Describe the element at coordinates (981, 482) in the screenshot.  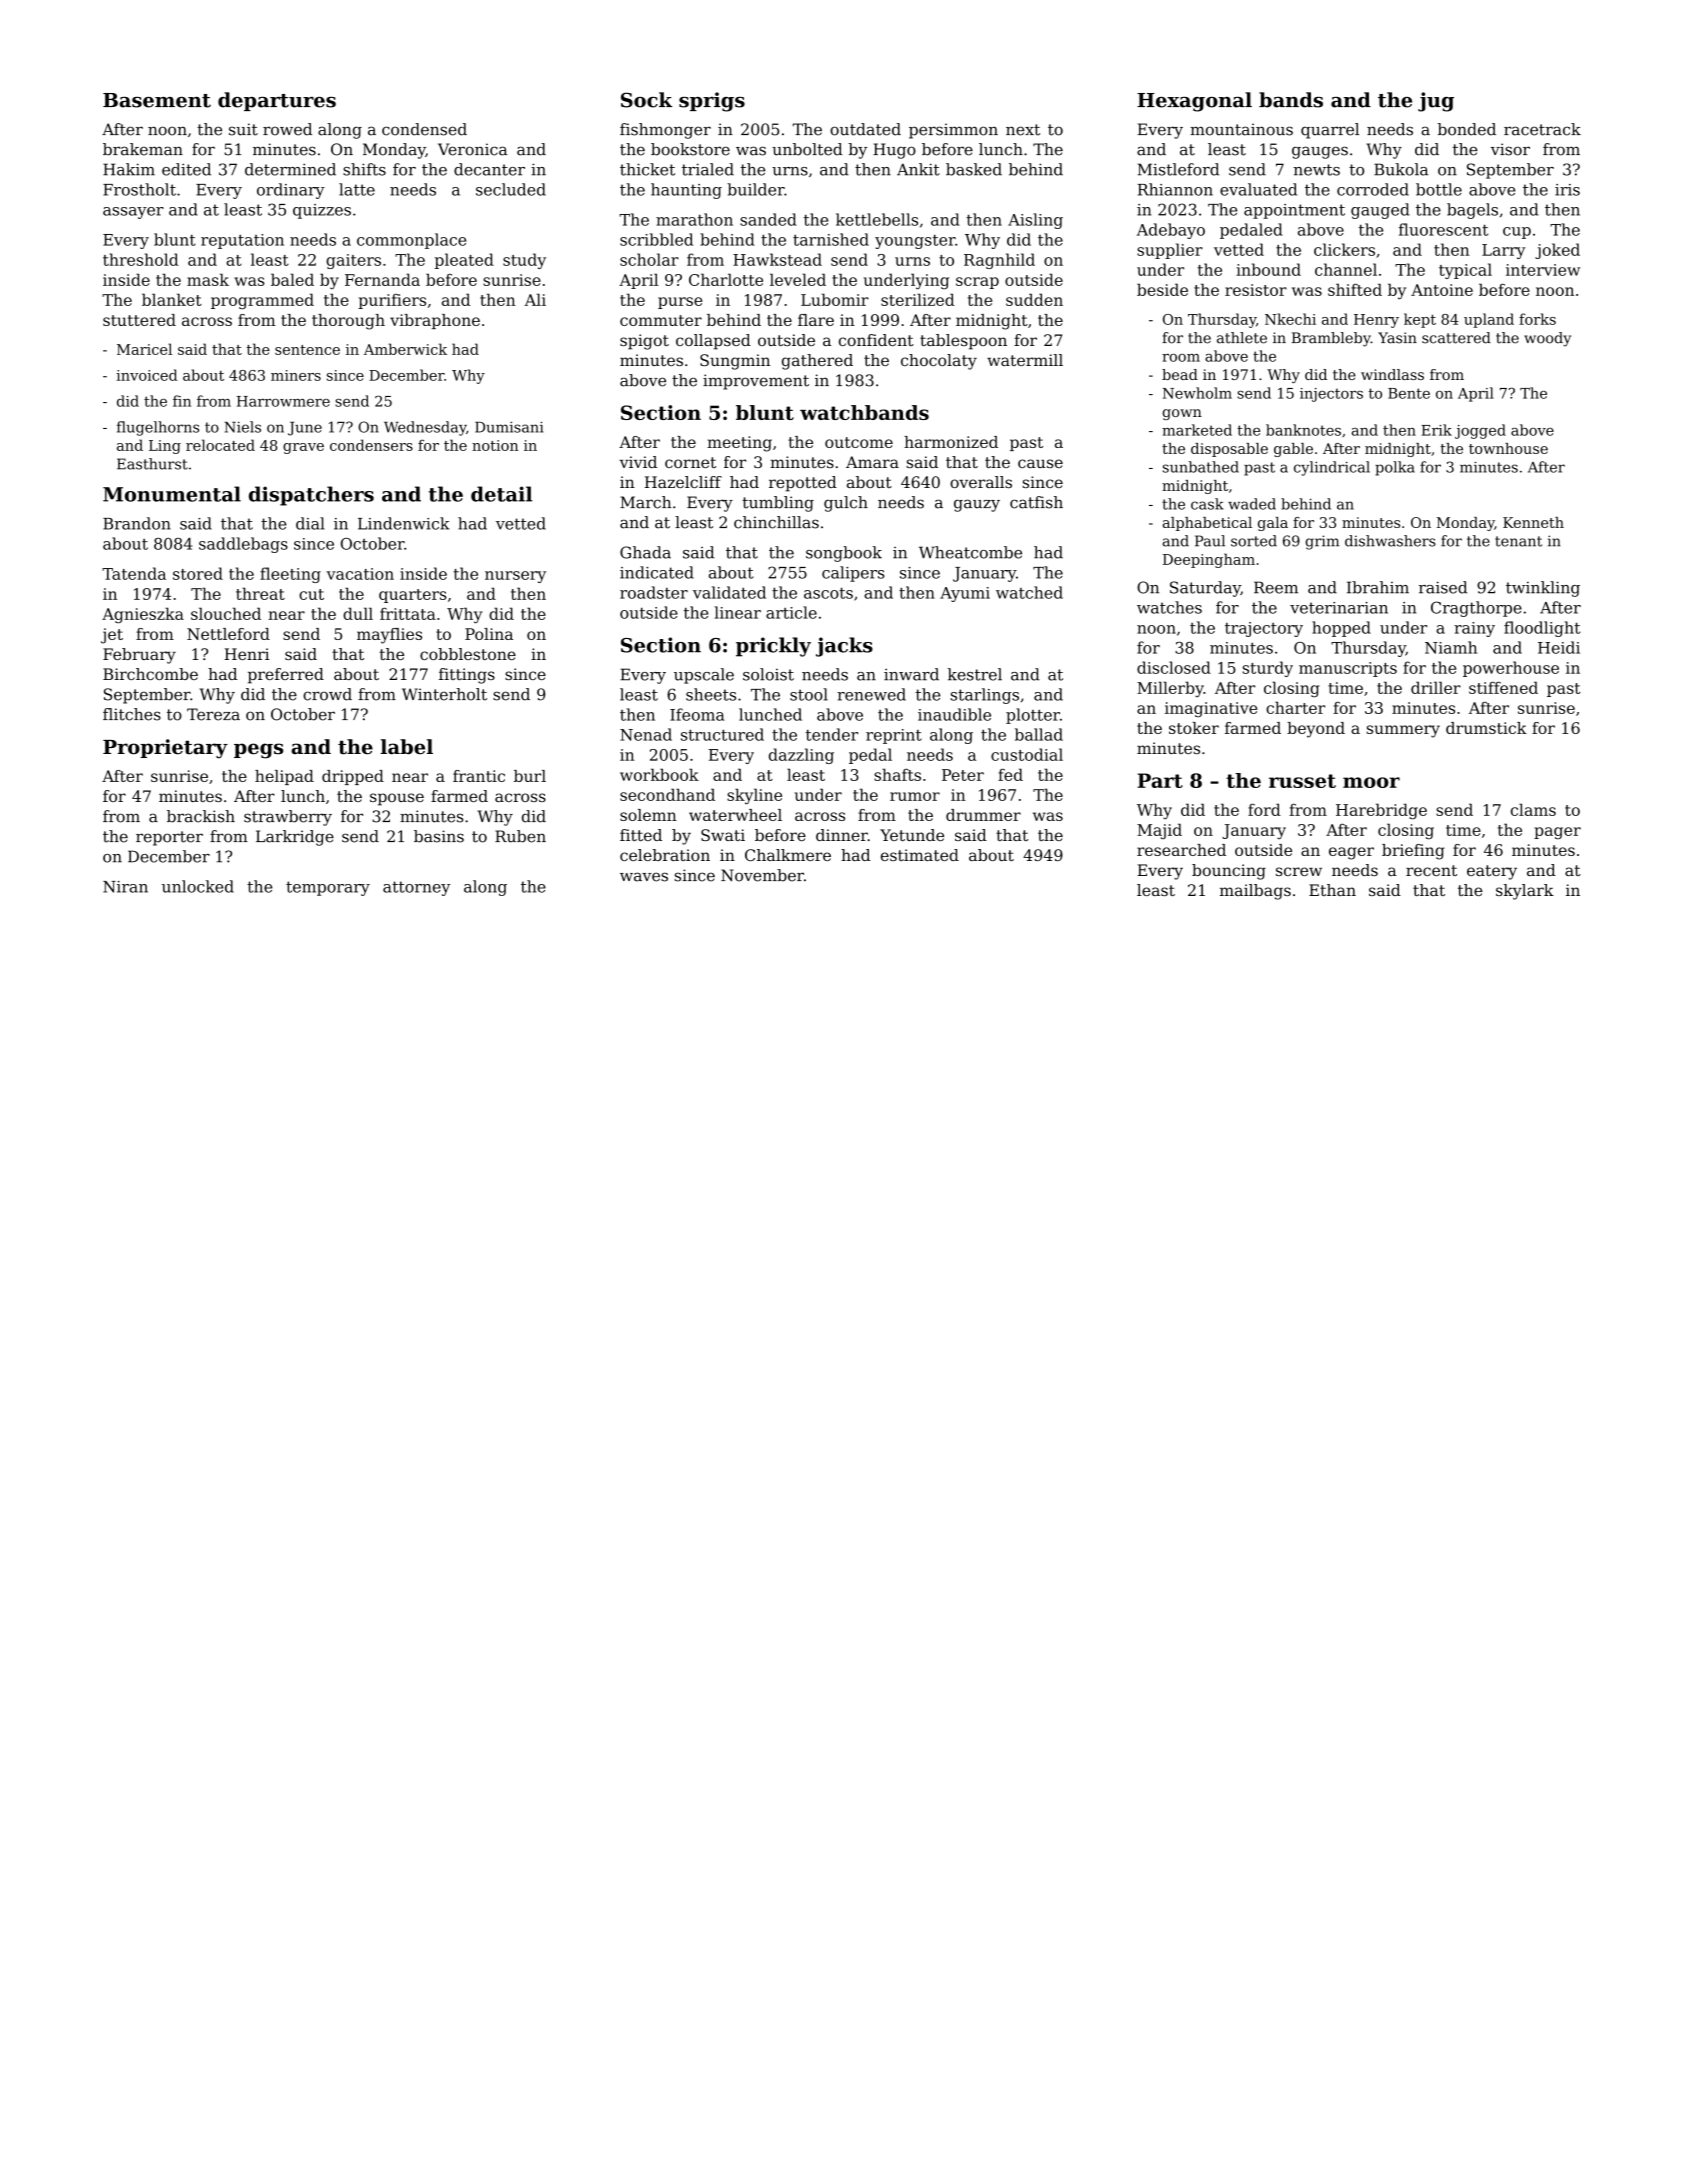
I see `overalls` at that location.
